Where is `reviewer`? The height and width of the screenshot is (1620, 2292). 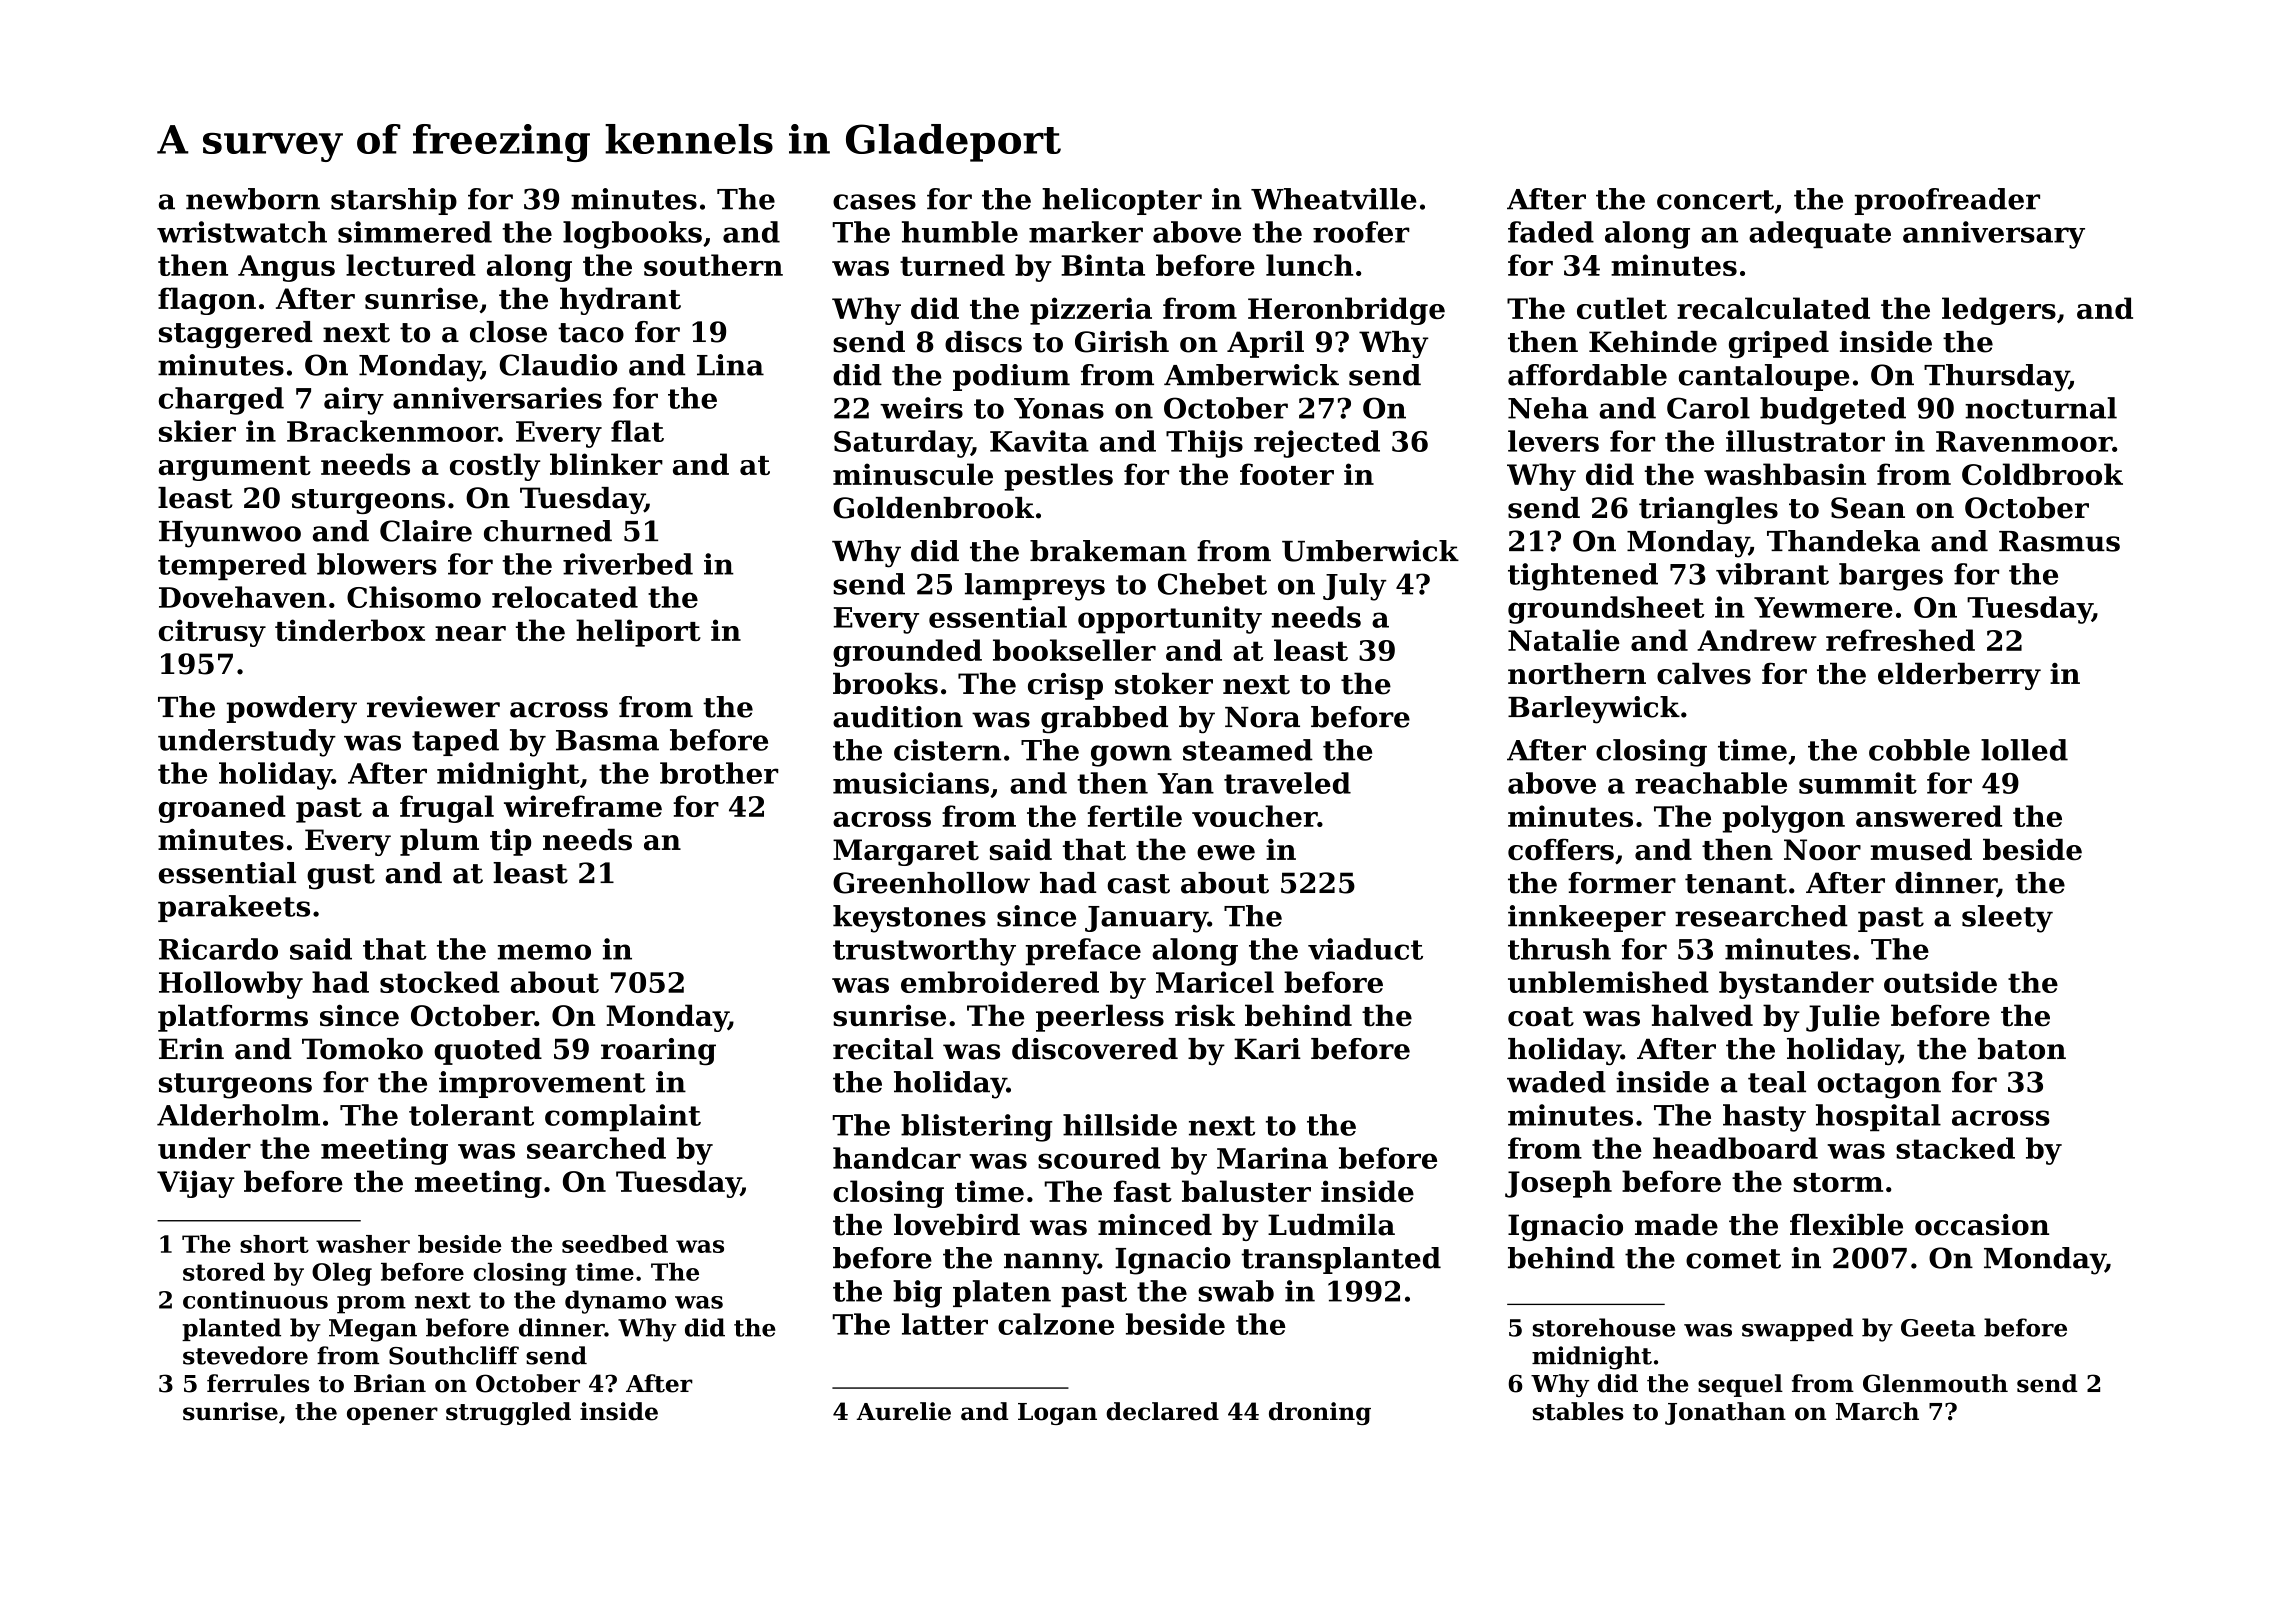
reviewer is located at coordinates (433, 707).
